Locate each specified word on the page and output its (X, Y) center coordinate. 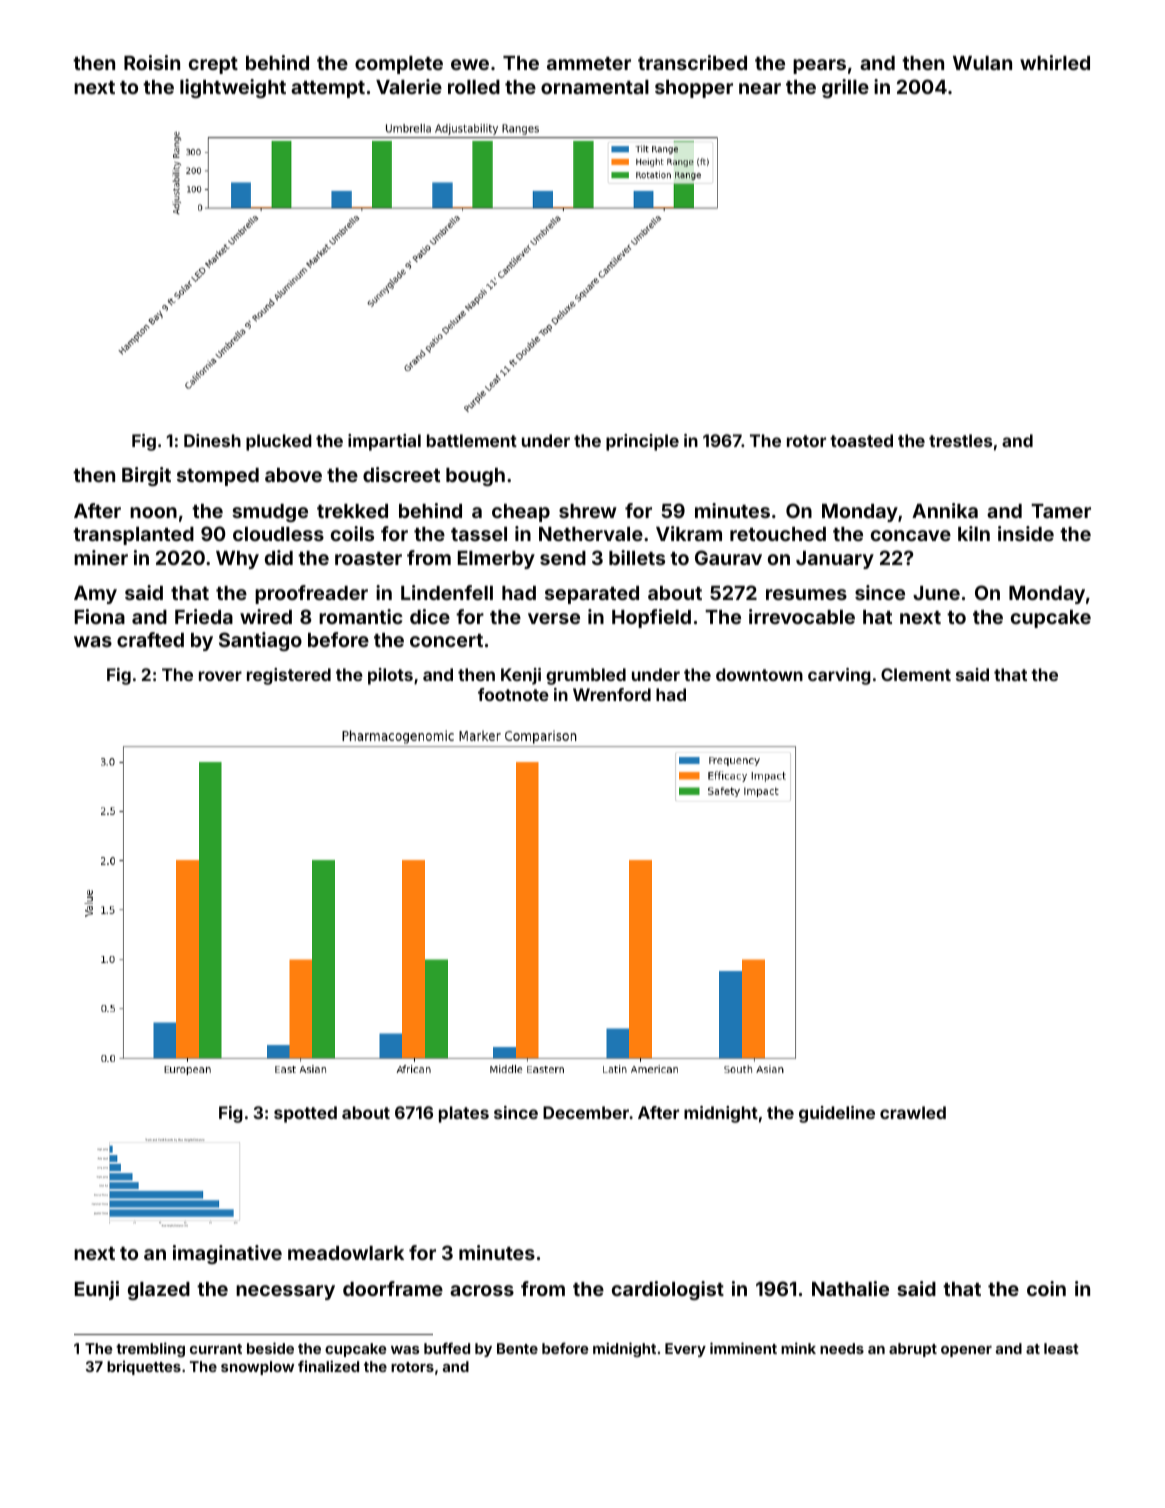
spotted (305, 1114)
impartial (384, 442)
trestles (960, 440)
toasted (861, 440)
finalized (328, 1366)
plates (464, 1114)
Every (685, 1350)
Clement (916, 674)
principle (642, 442)
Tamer (1061, 511)
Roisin (152, 62)
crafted (150, 639)
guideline (837, 1114)
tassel (479, 534)
